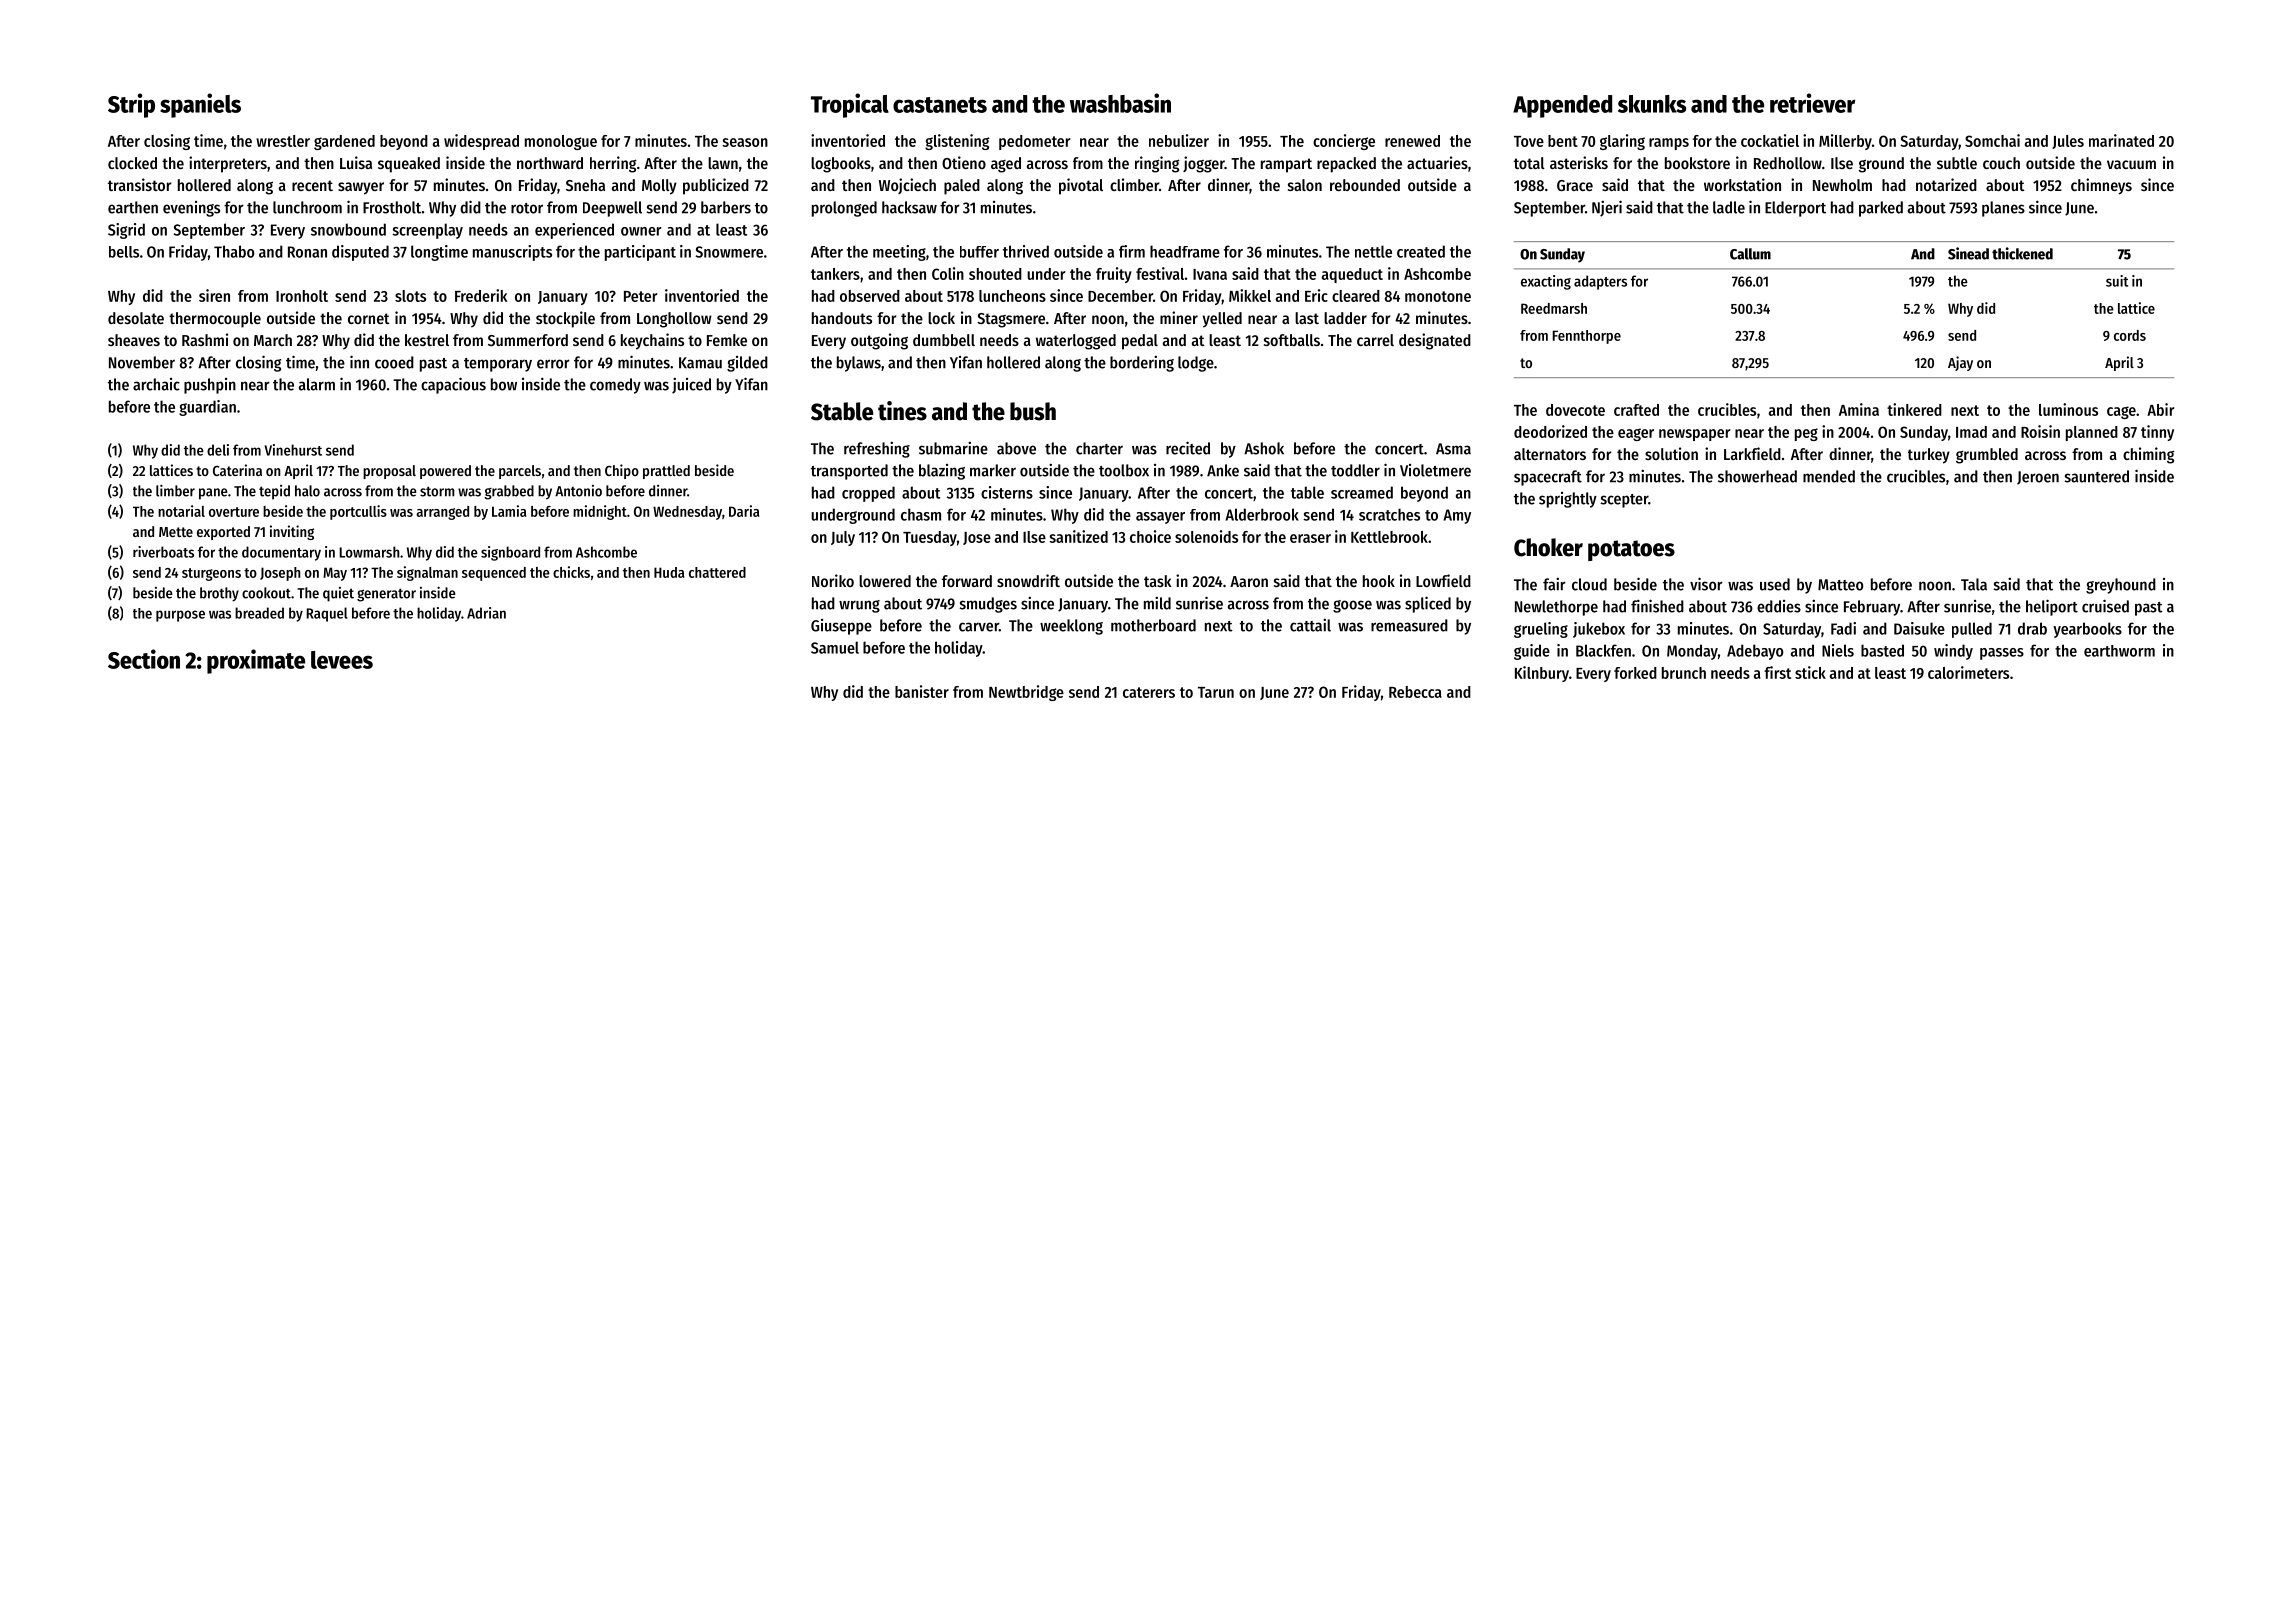 This screenshot has width=2282, height=1614. I want to click on Monday, so click(1692, 652).
